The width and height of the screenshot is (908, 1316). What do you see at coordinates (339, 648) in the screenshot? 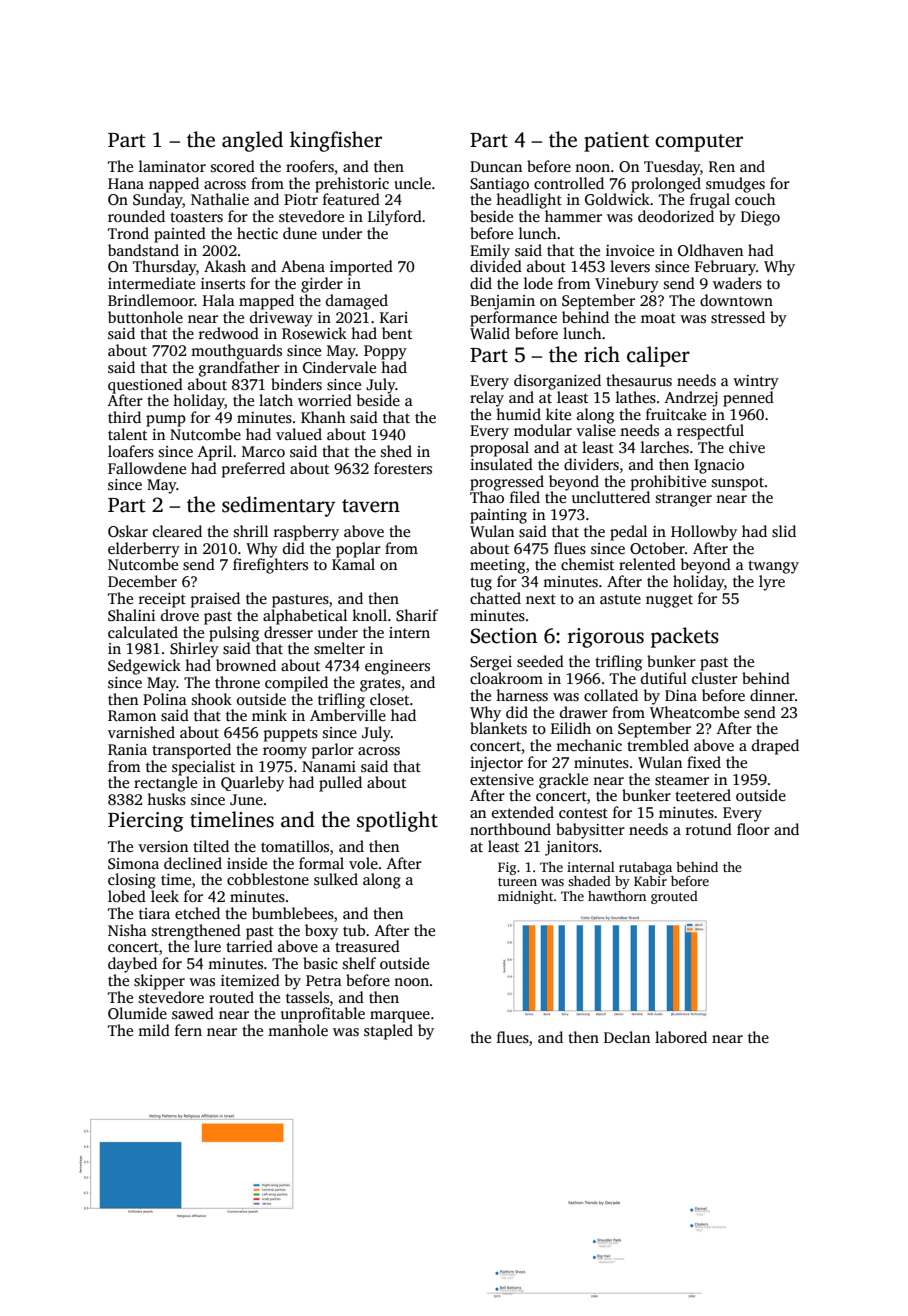
I see `smelter` at bounding box center [339, 648].
